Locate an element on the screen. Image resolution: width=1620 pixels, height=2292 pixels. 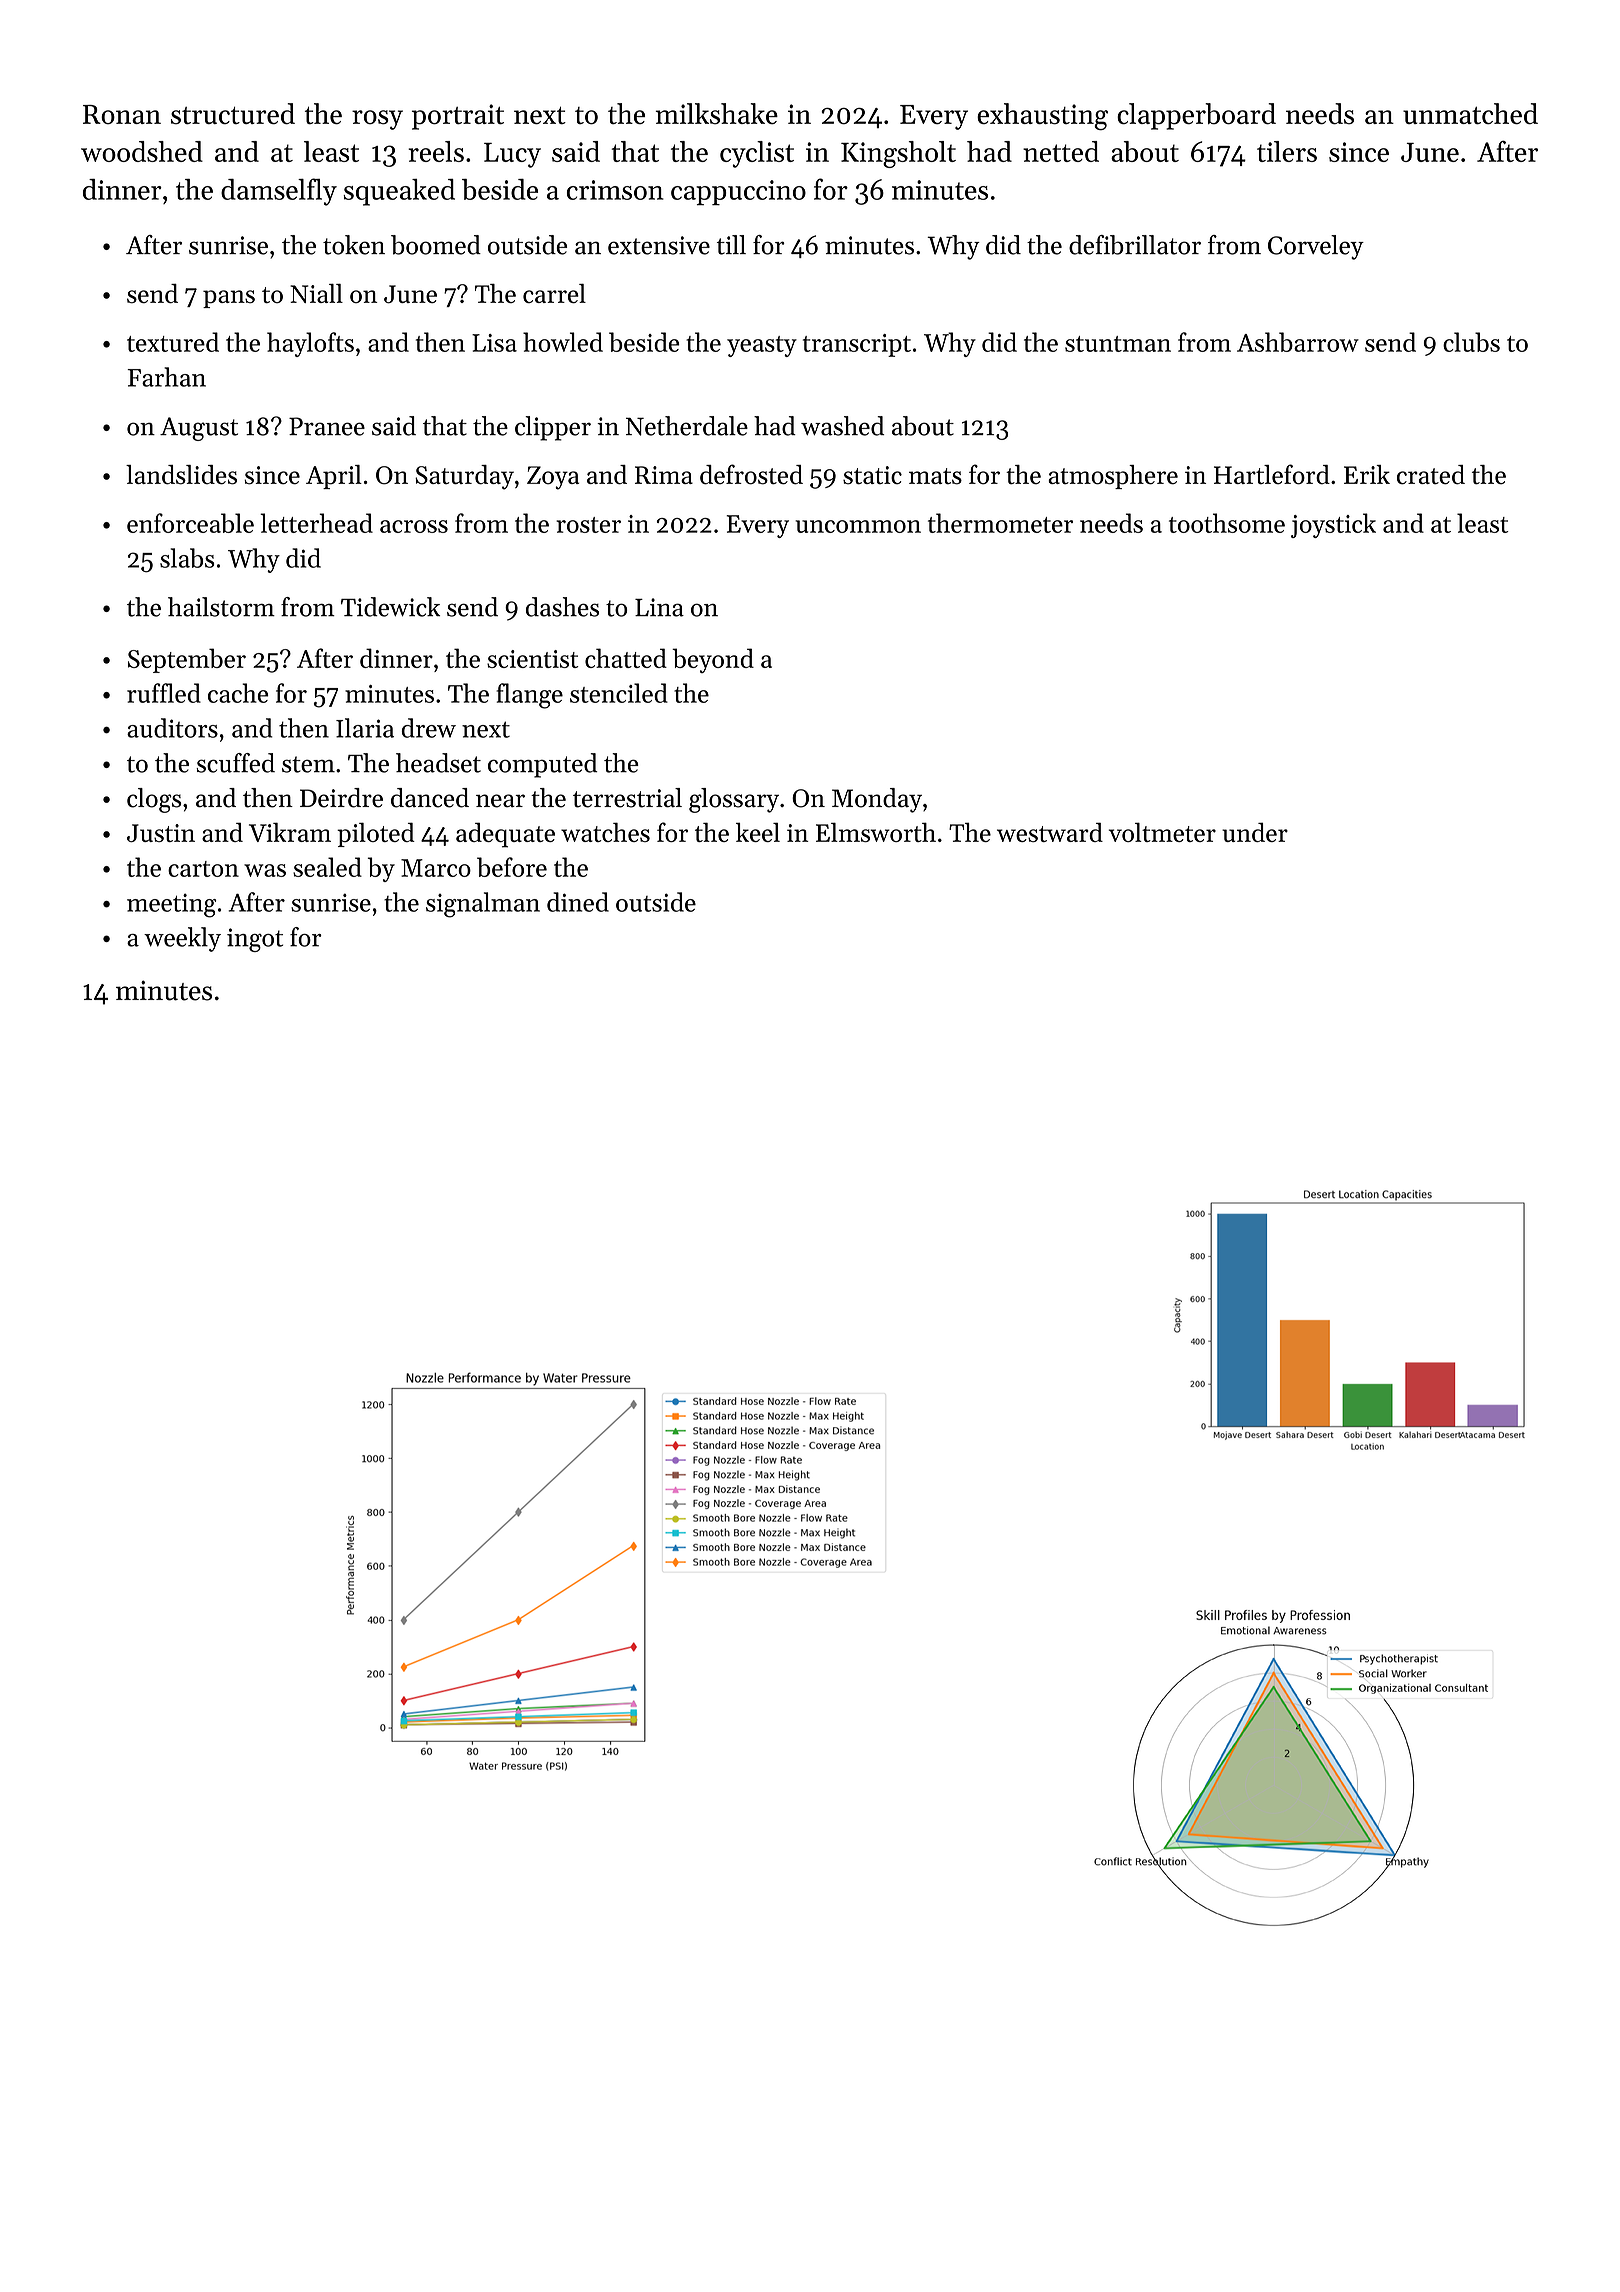
joystick is located at coordinates (1333, 525).
